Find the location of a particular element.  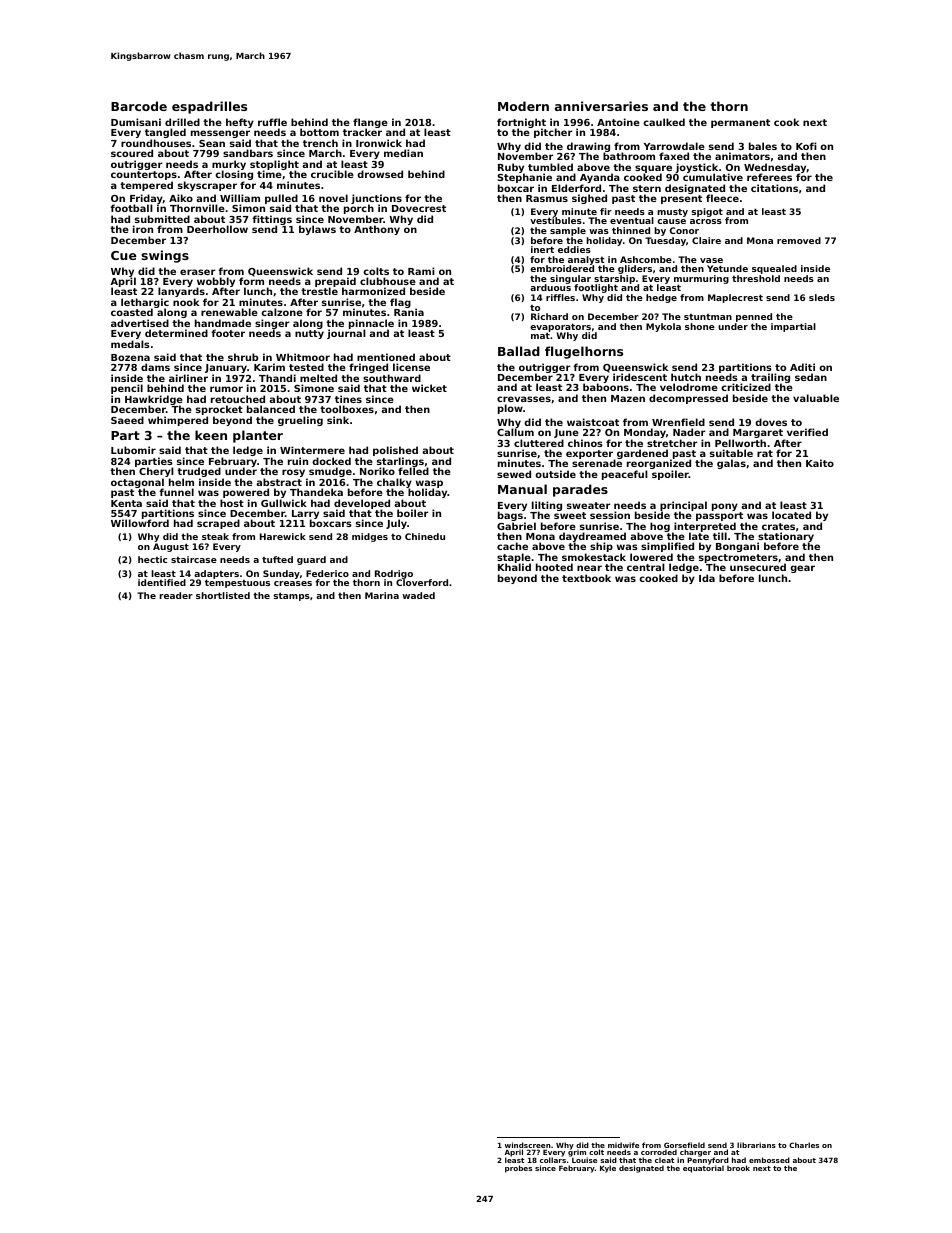

pitcher is located at coordinates (553, 133).
